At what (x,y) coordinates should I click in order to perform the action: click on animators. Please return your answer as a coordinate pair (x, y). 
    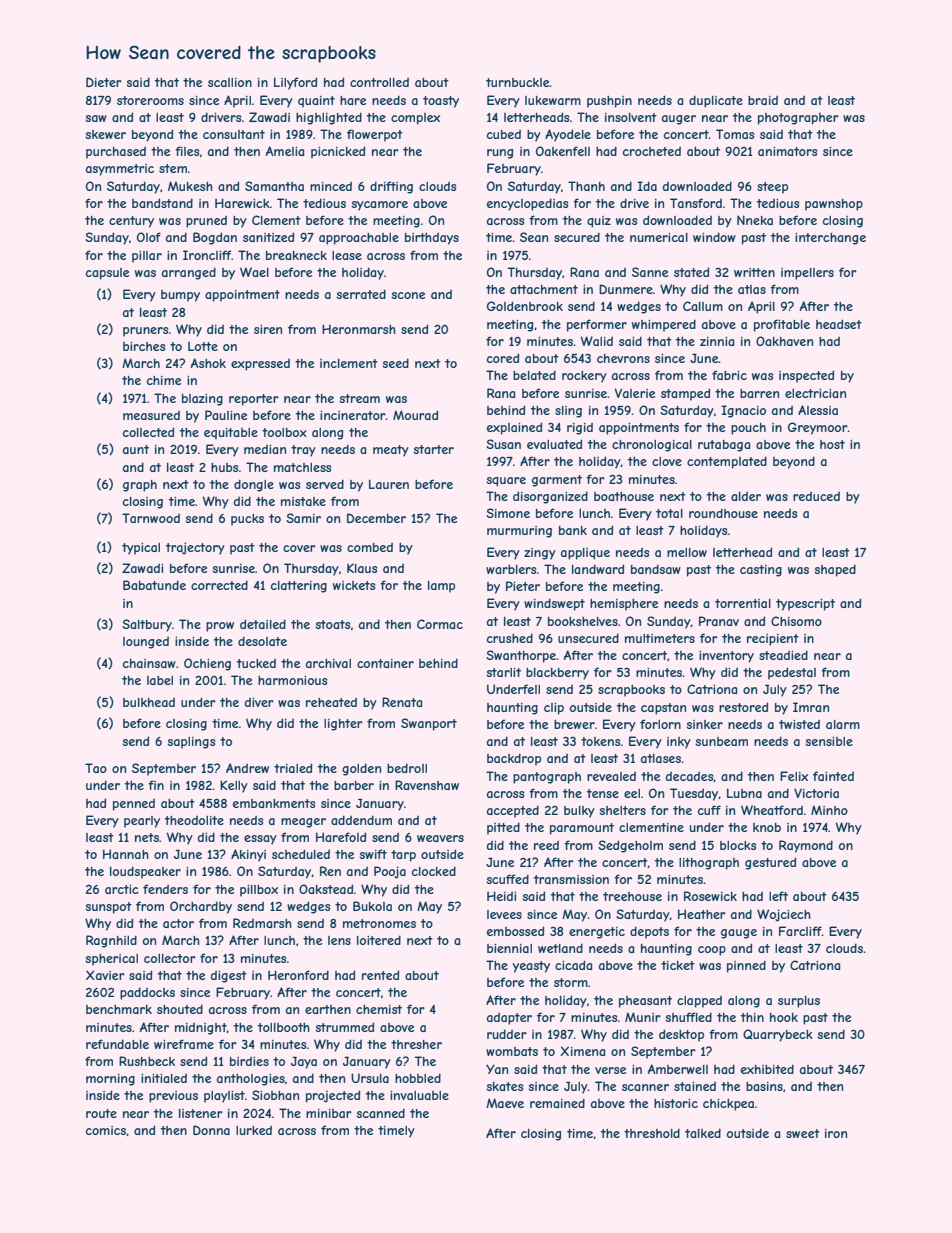
    Looking at the image, I should click on (787, 151).
